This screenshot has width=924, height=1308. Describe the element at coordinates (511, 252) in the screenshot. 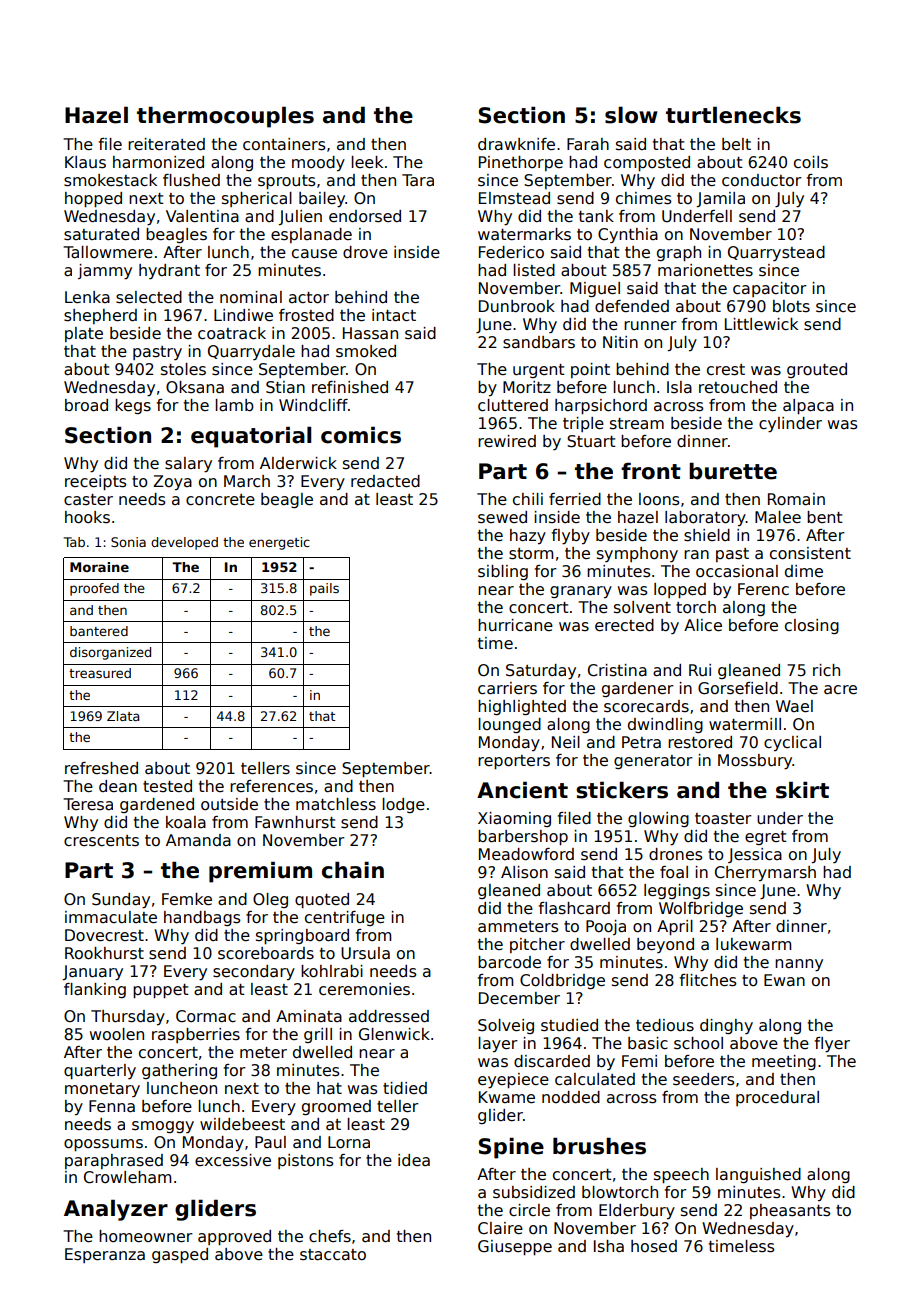

I see `Federico` at that location.
